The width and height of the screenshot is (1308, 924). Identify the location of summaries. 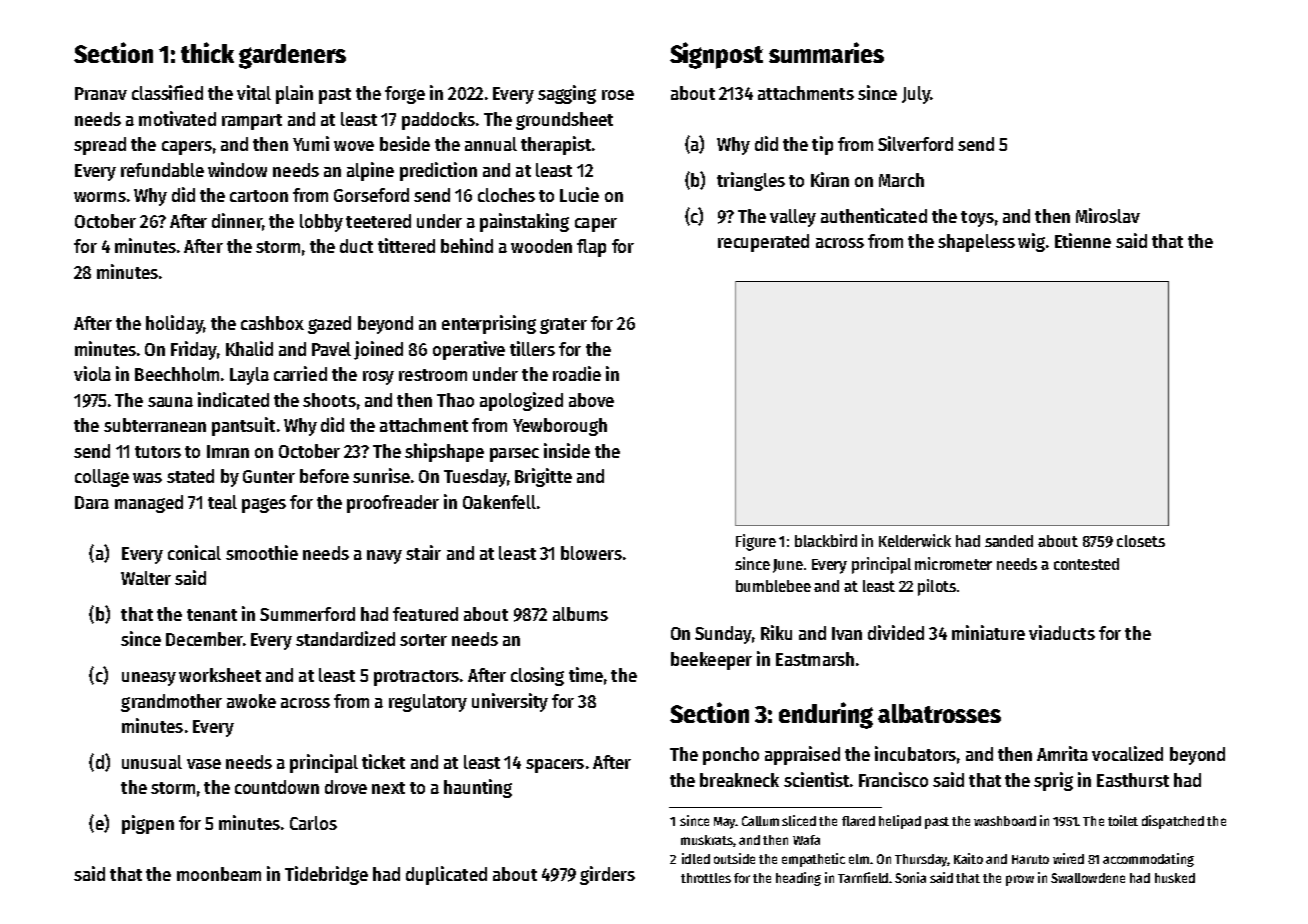
(826, 52).
